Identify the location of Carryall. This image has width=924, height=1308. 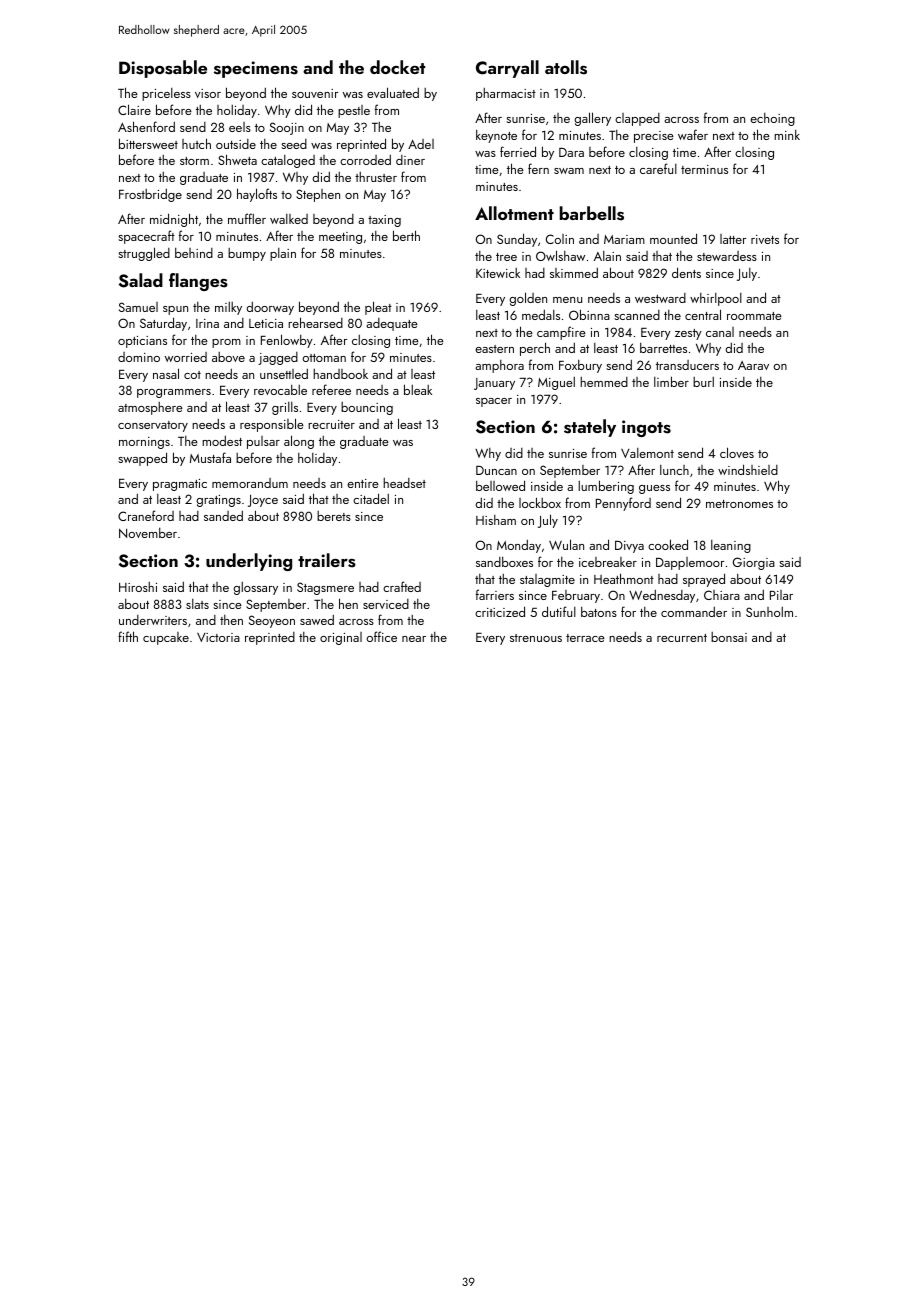
(507, 69).
